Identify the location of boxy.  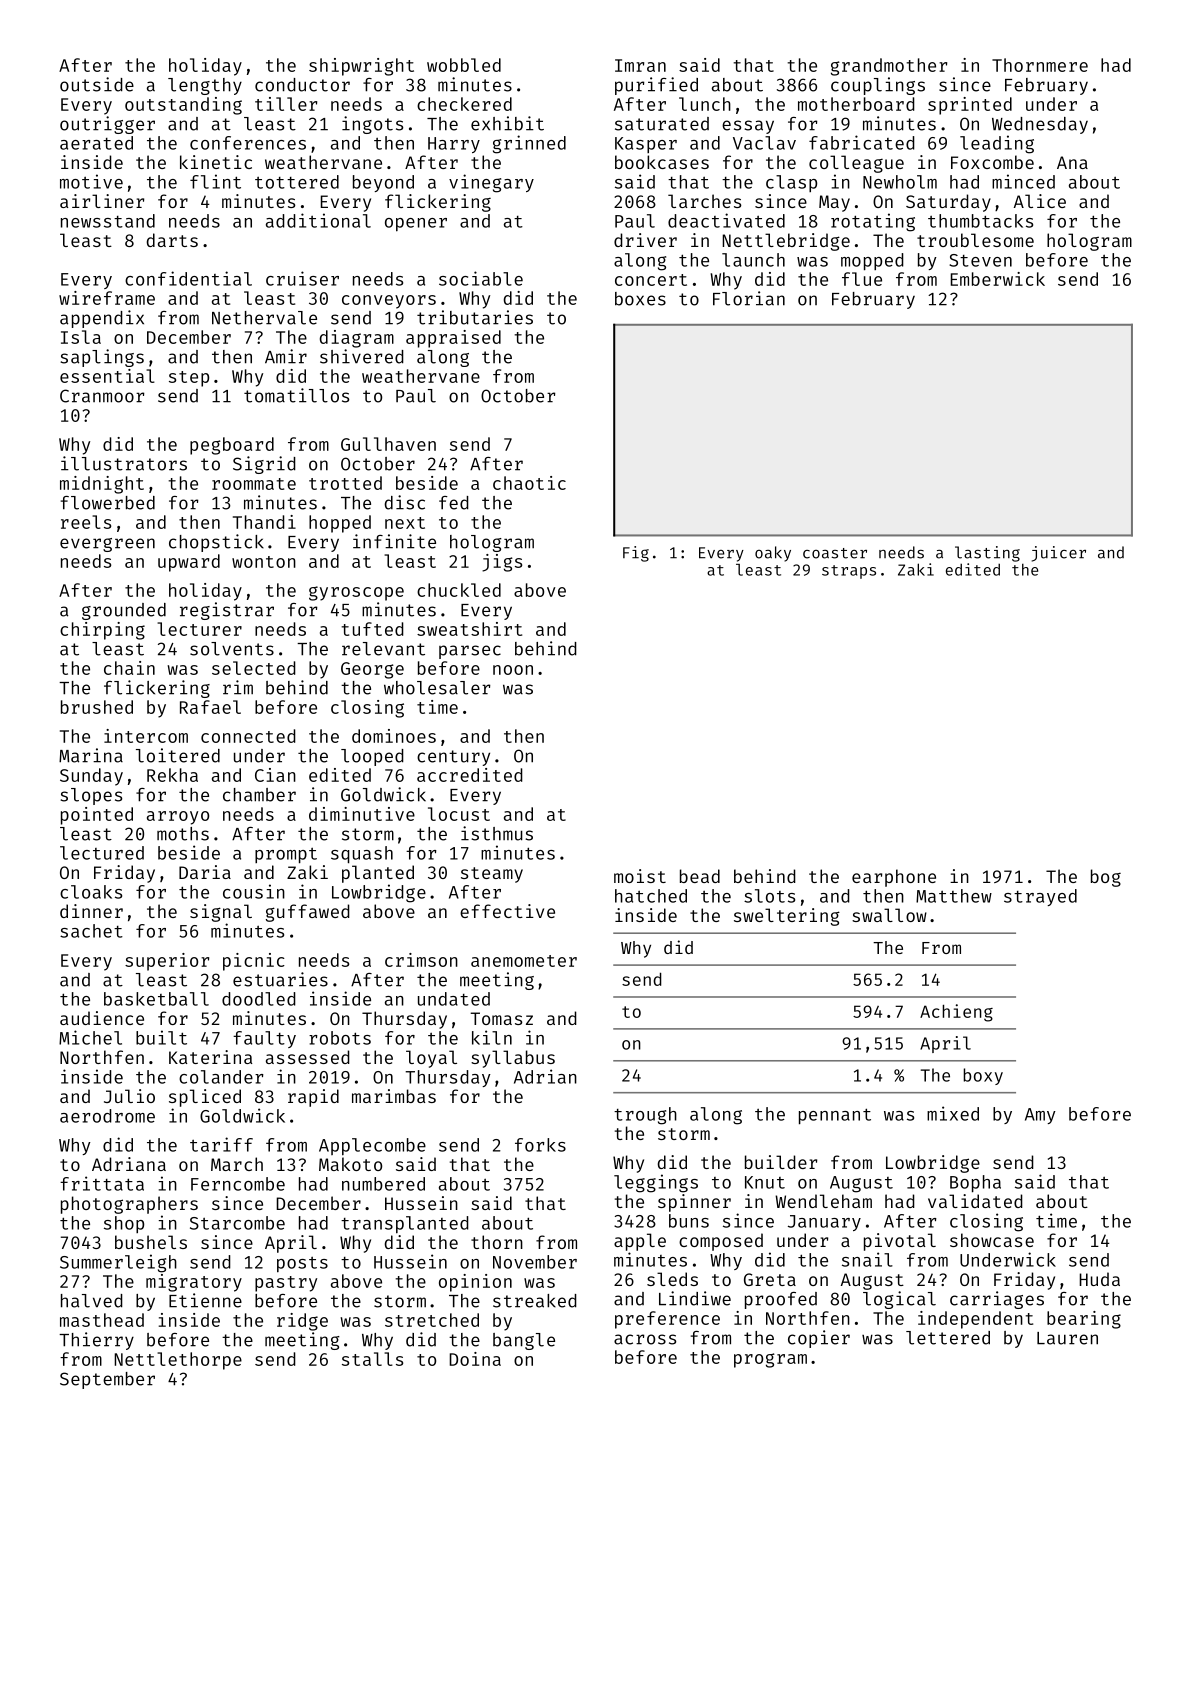
(983, 1076).
